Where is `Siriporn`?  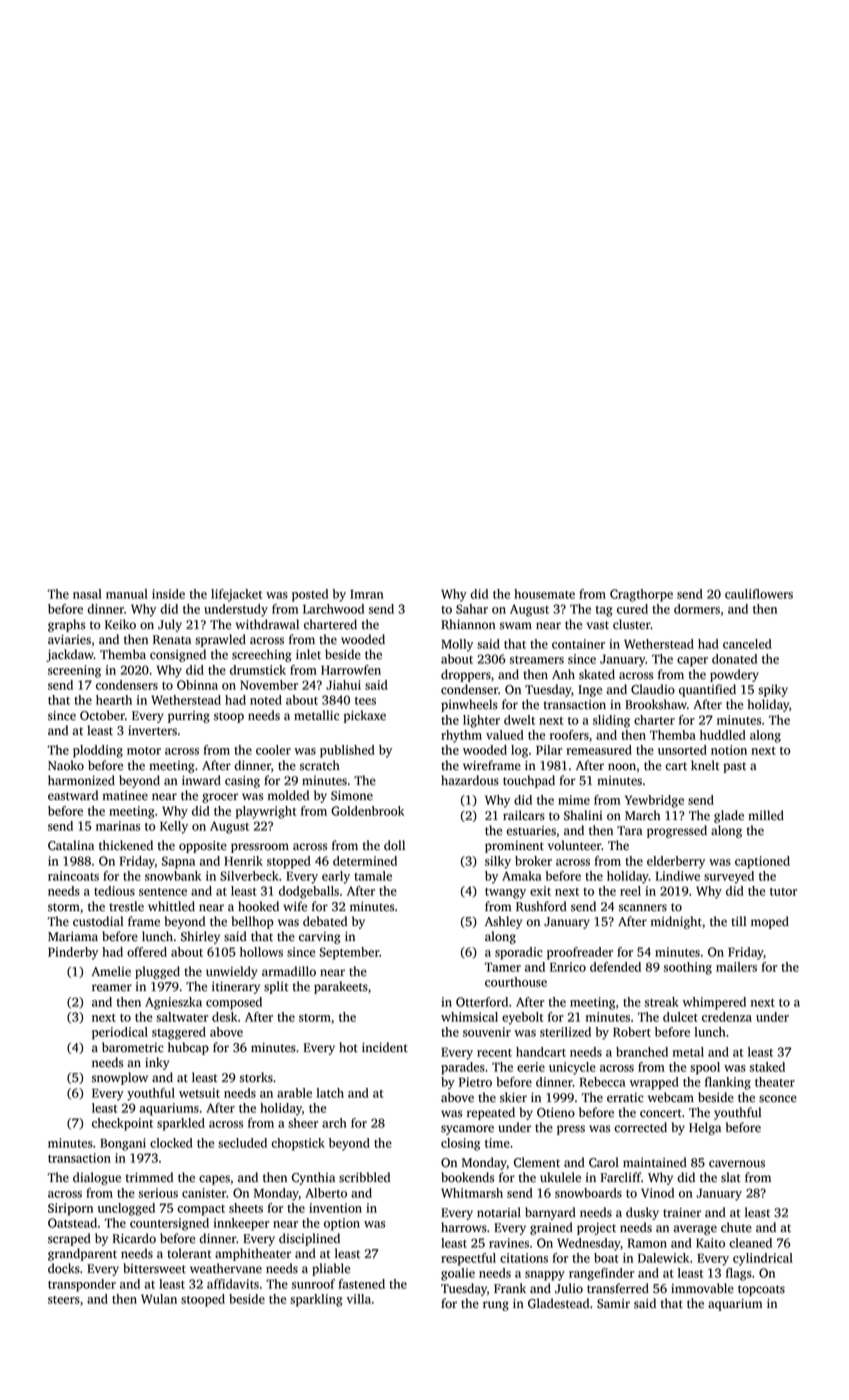 Siriporn is located at coordinates (70, 1209).
